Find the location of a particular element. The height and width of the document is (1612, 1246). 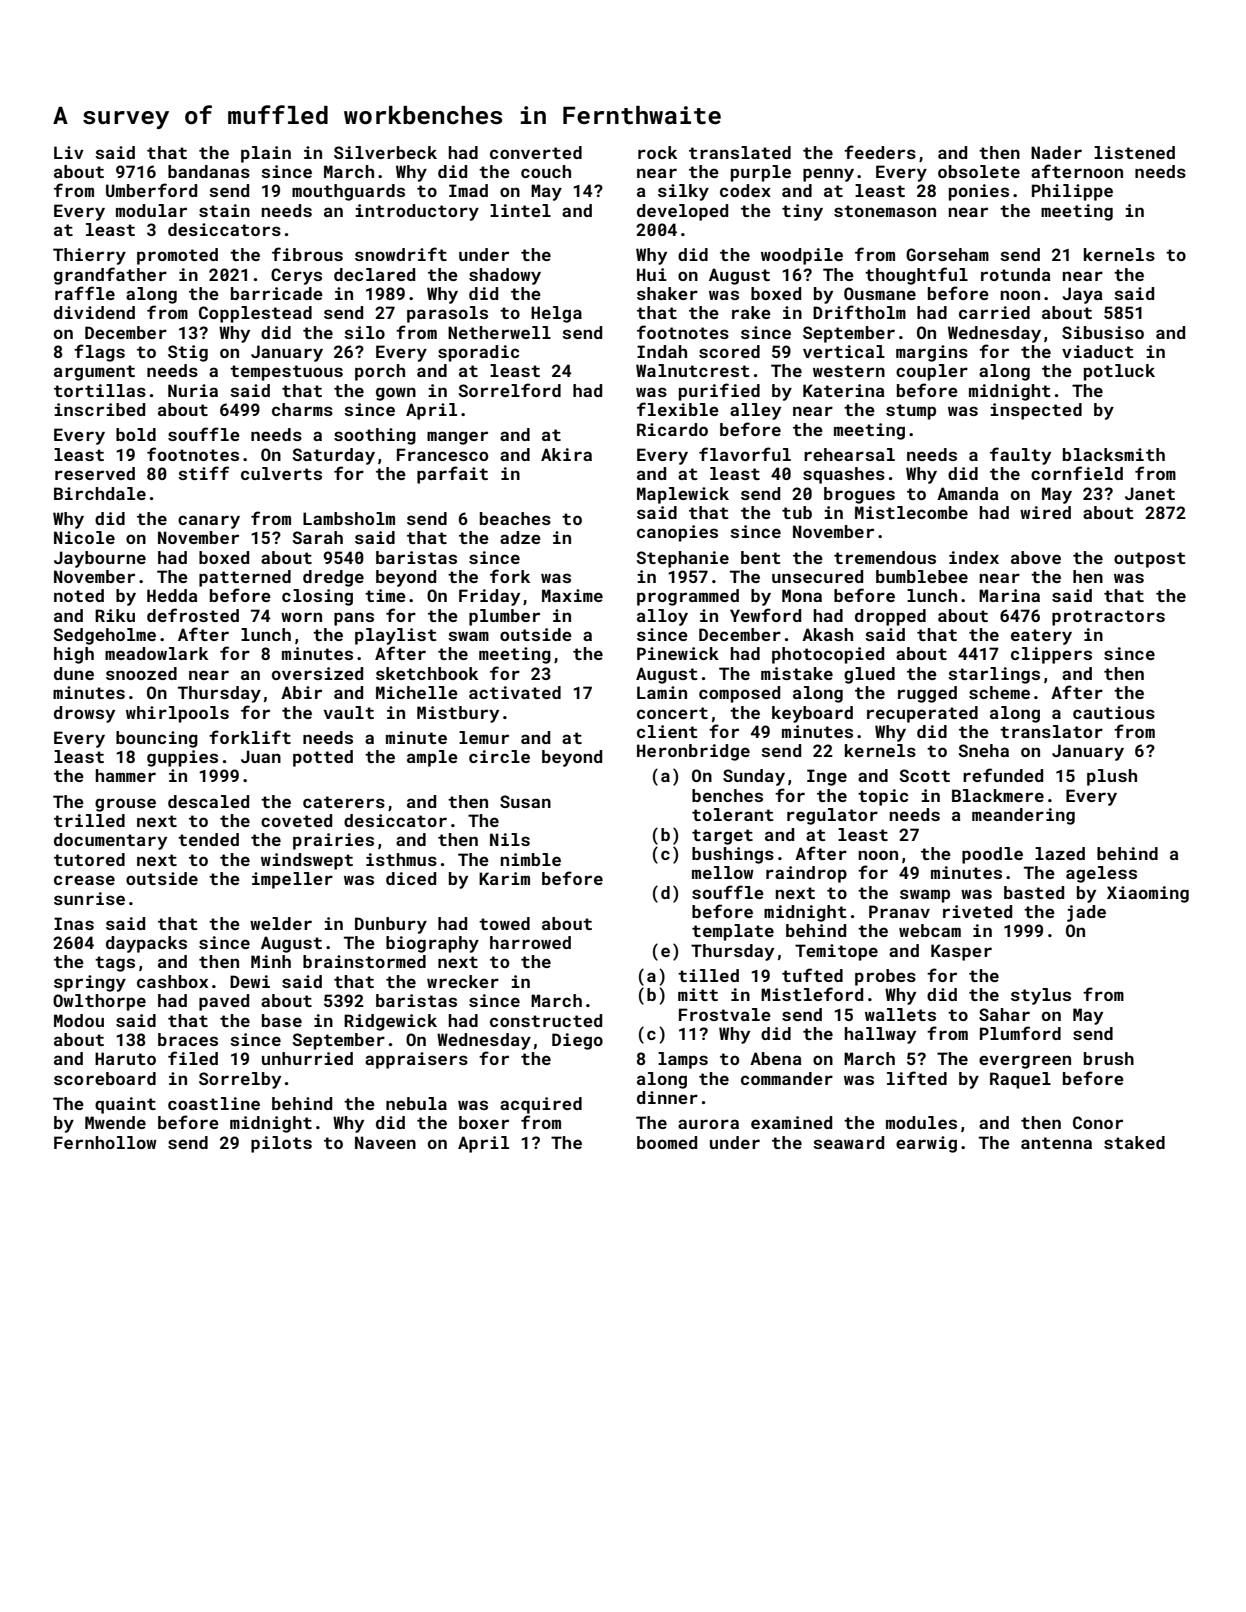

Fernhollow is located at coordinates (105, 1142).
